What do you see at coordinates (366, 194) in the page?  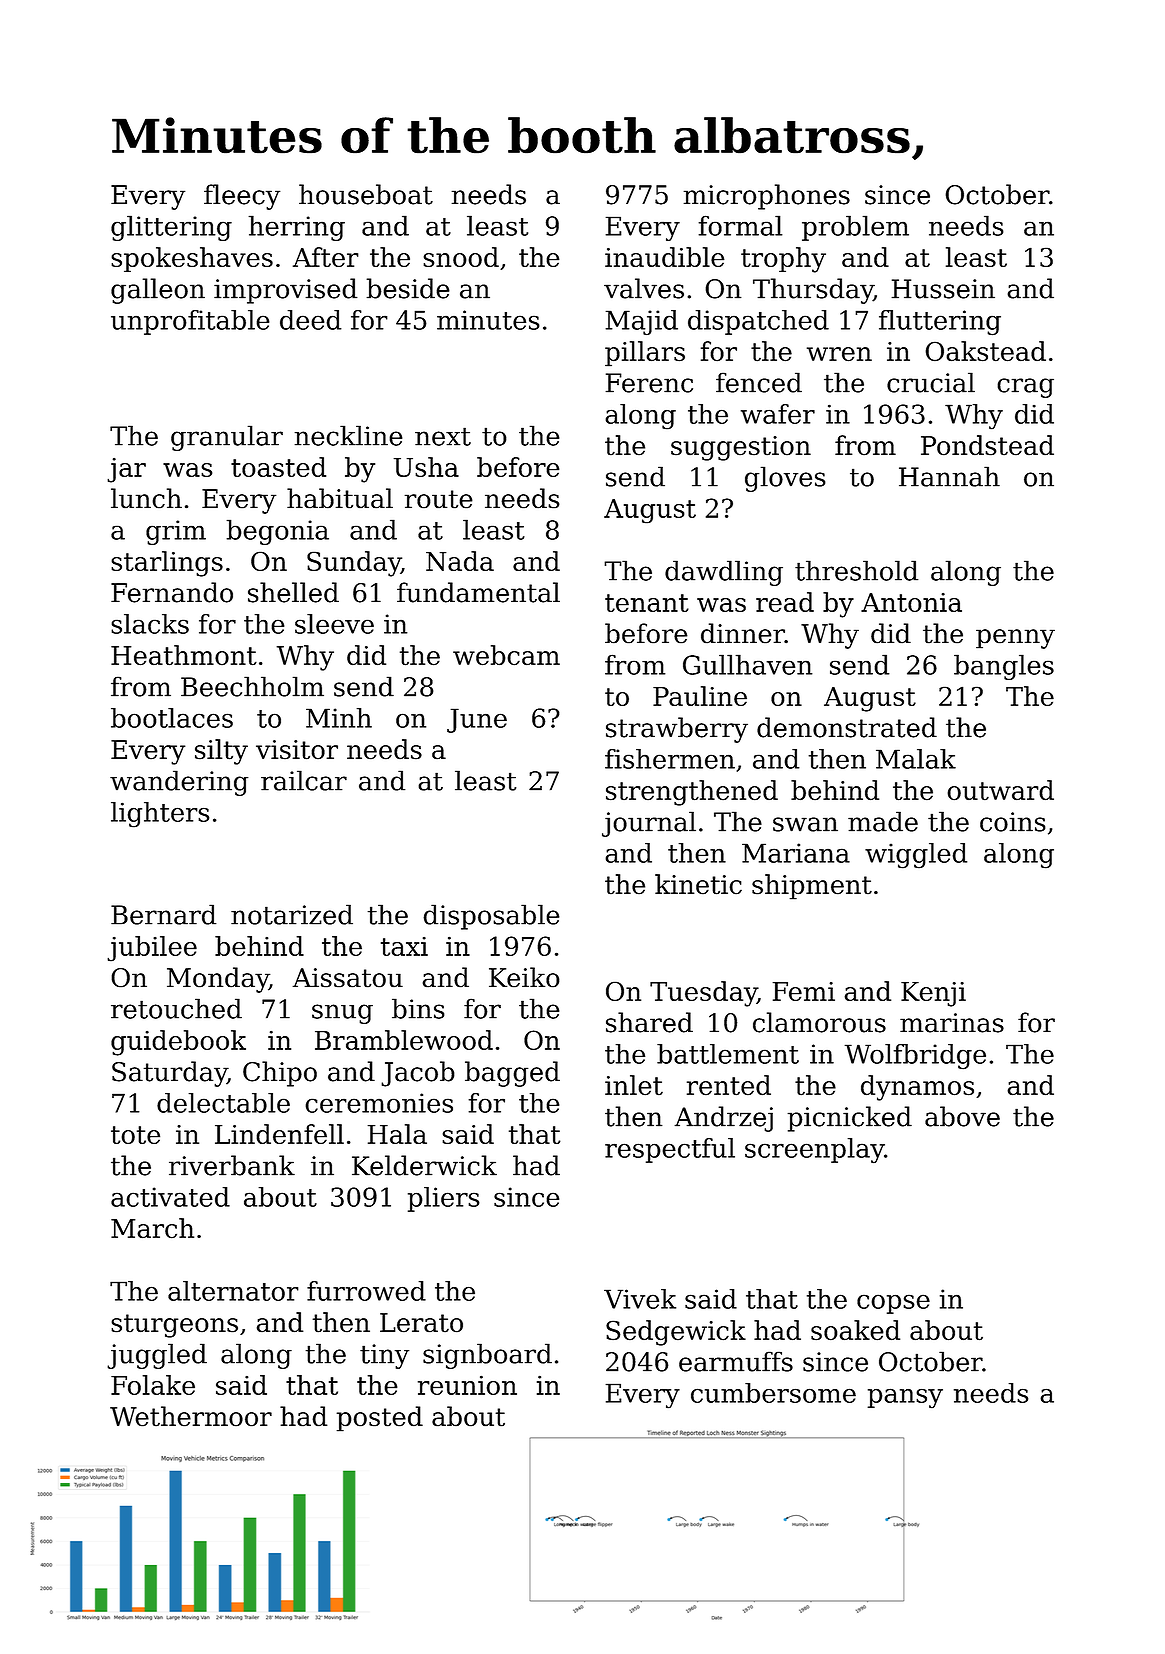 I see `houseboat` at bounding box center [366, 194].
